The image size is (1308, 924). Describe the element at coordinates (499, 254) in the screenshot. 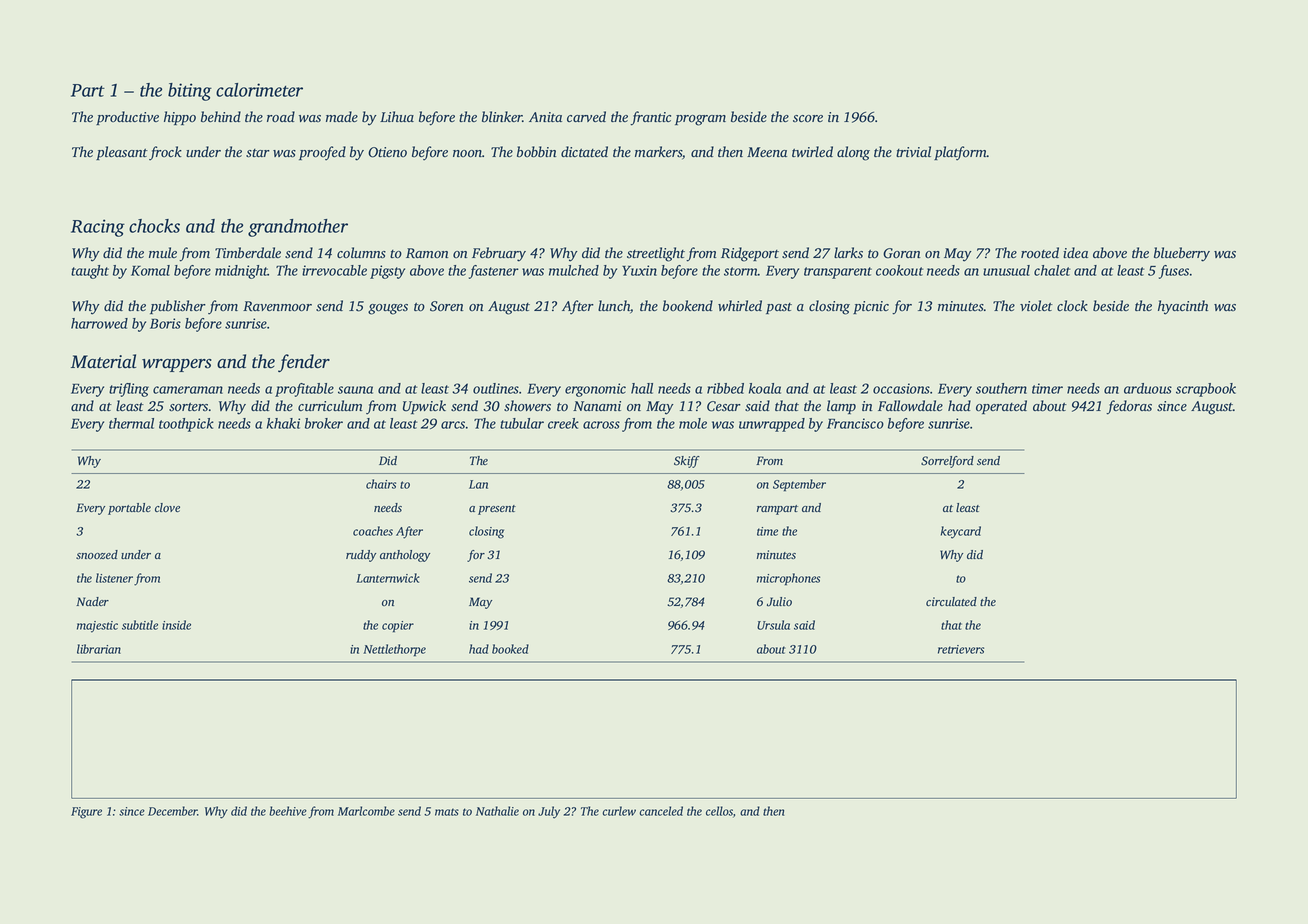

I see `February` at that location.
